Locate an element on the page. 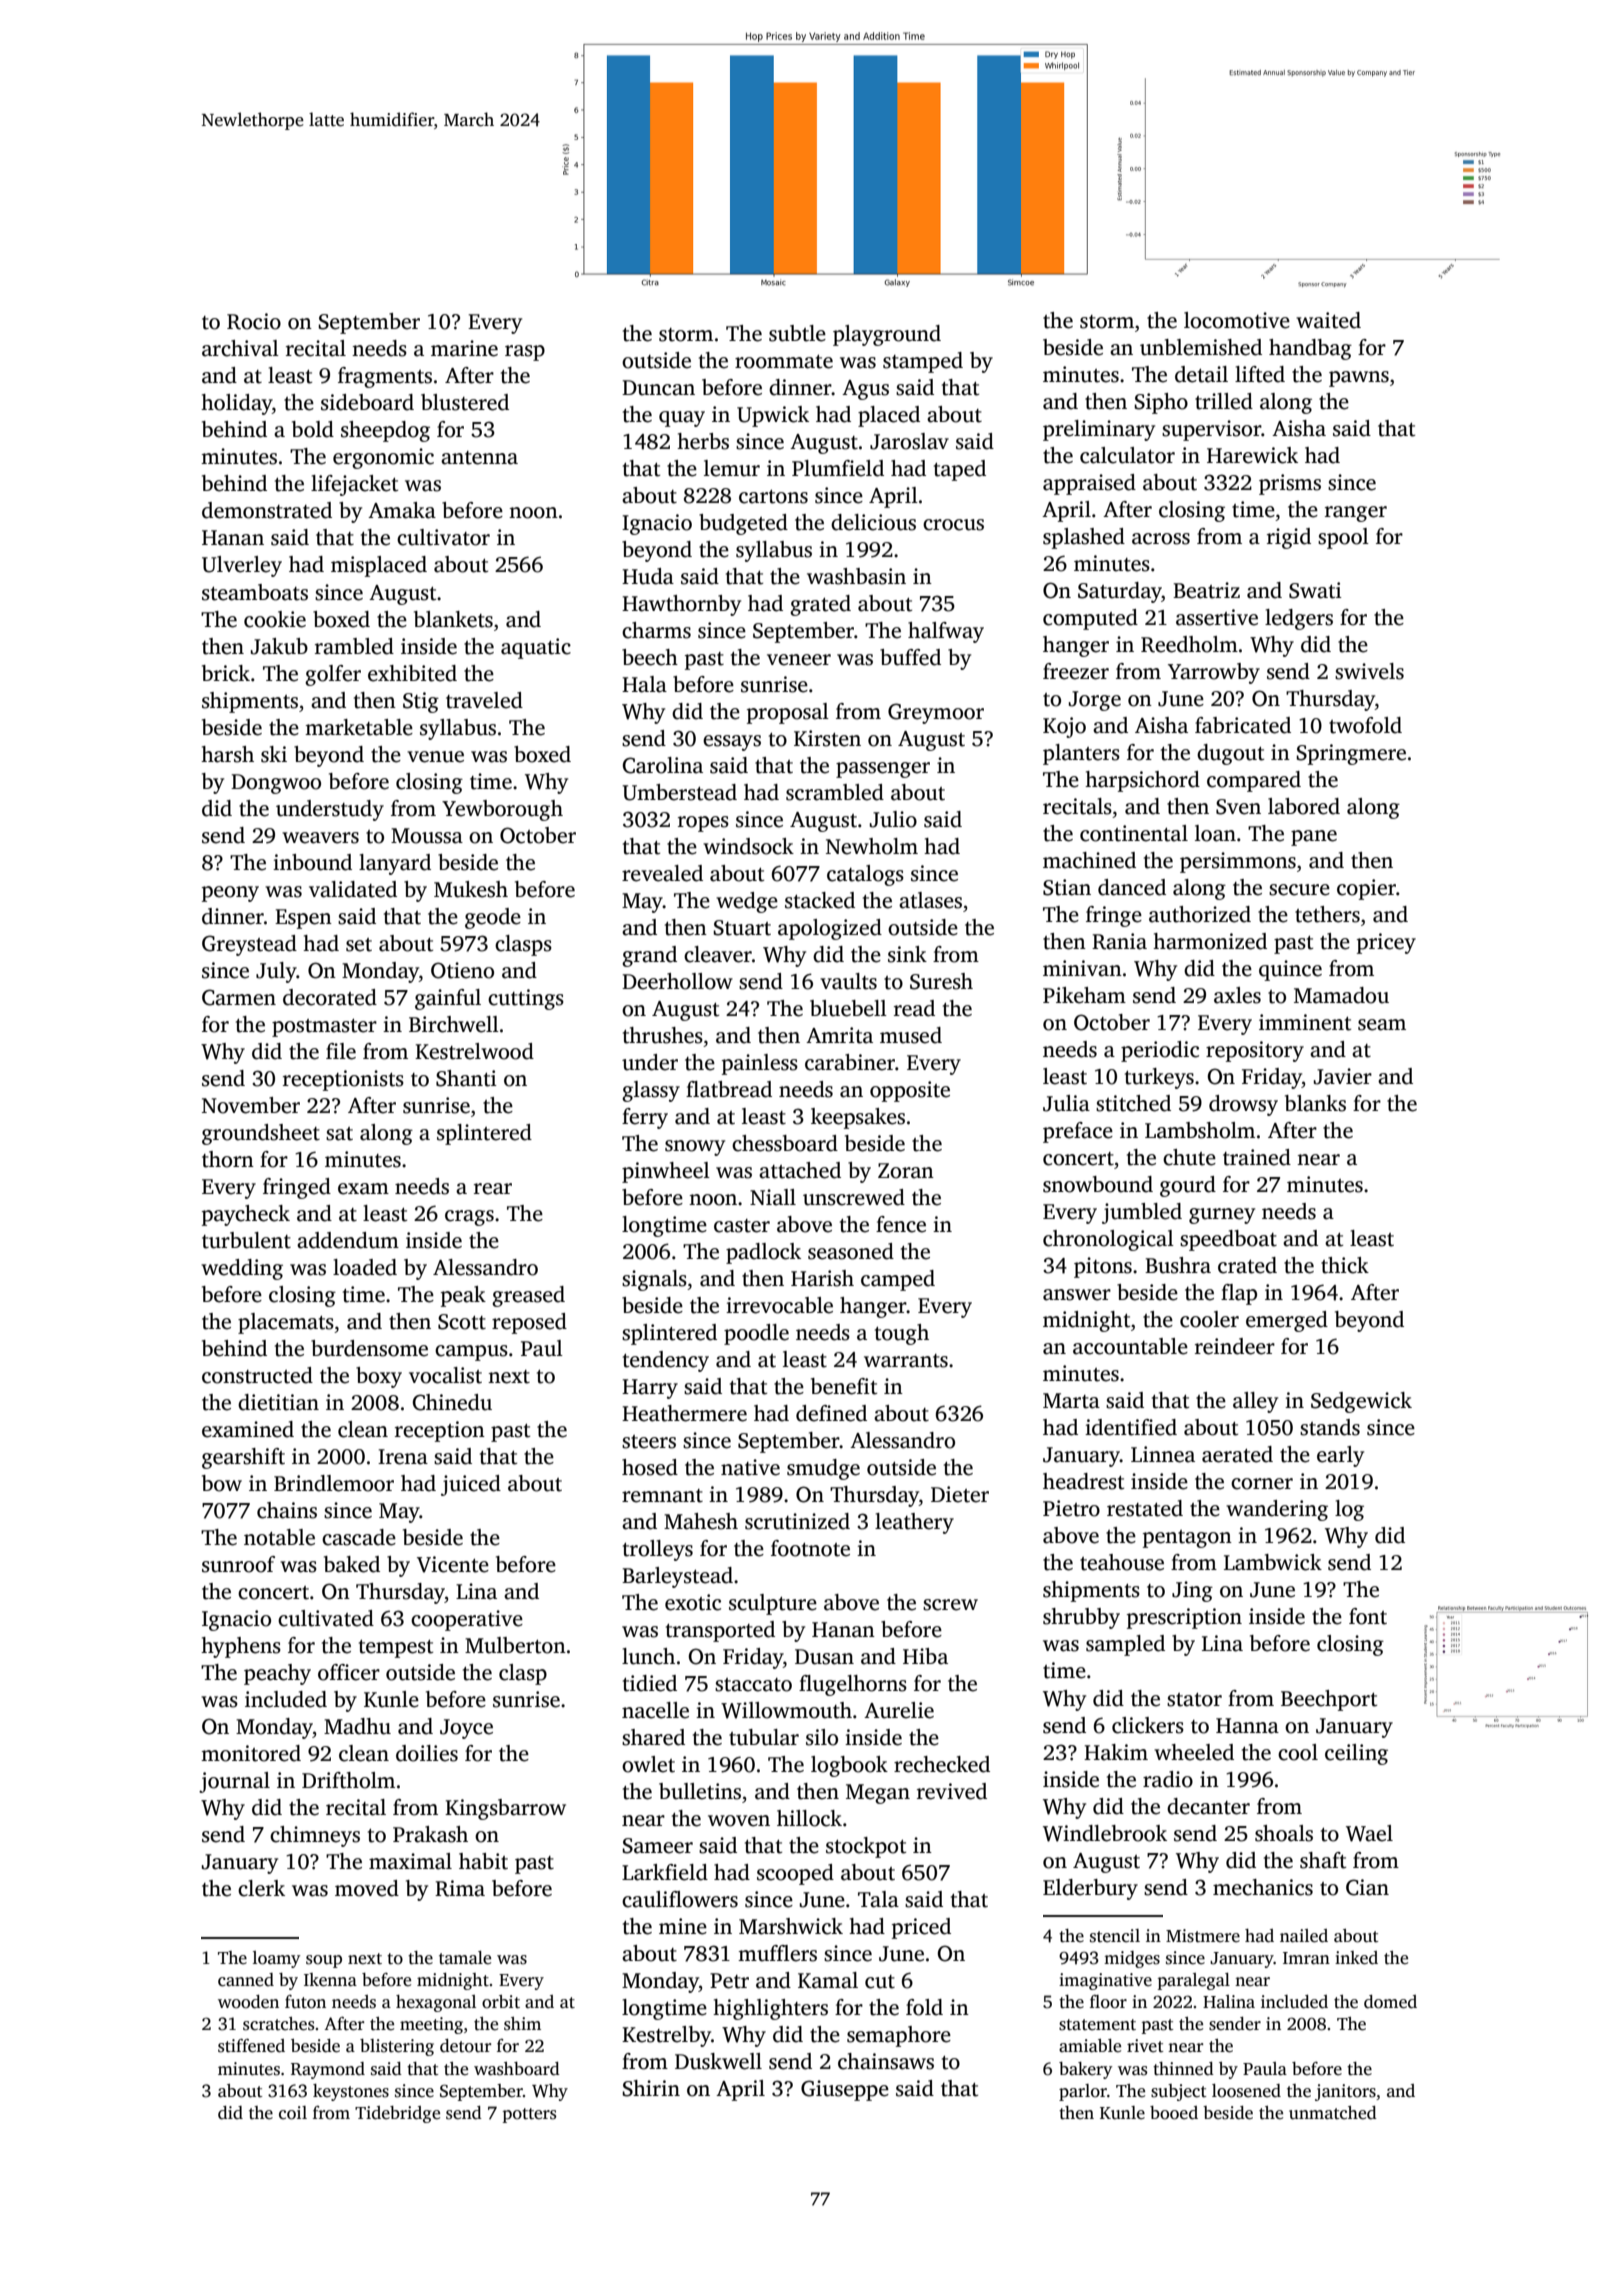 Image resolution: width=1620 pixels, height=2292 pixels. seam is located at coordinates (1382, 1025).
